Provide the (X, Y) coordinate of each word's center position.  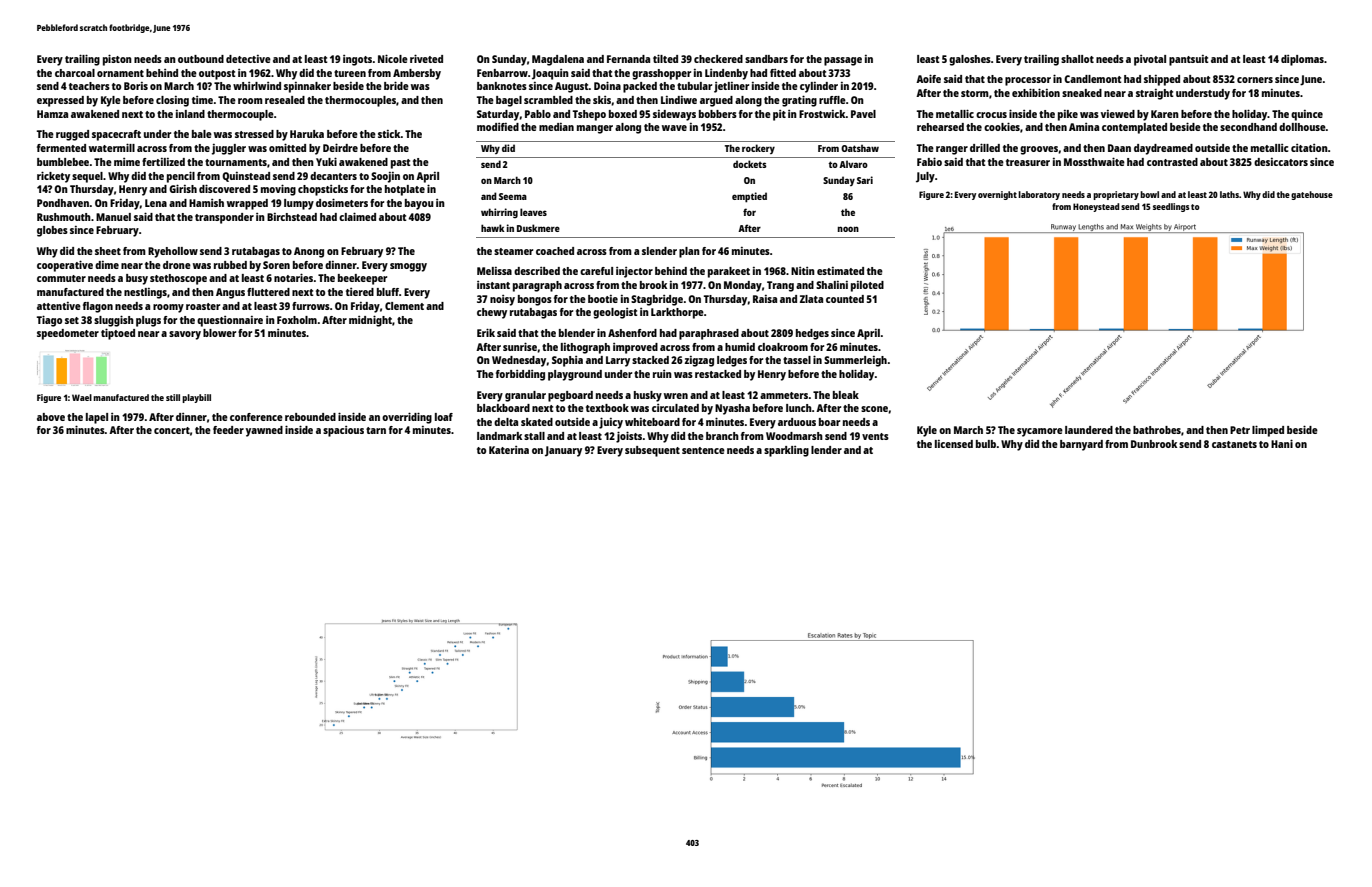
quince (1307, 115)
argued (716, 101)
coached (555, 251)
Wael (82, 397)
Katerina (509, 450)
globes (52, 231)
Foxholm (297, 320)
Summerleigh (855, 361)
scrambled (548, 100)
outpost (217, 75)
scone (874, 409)
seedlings (1171, 207)
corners (1255, 80)
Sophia (567, 361)
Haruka (307, 134)
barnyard (1081, 445)
